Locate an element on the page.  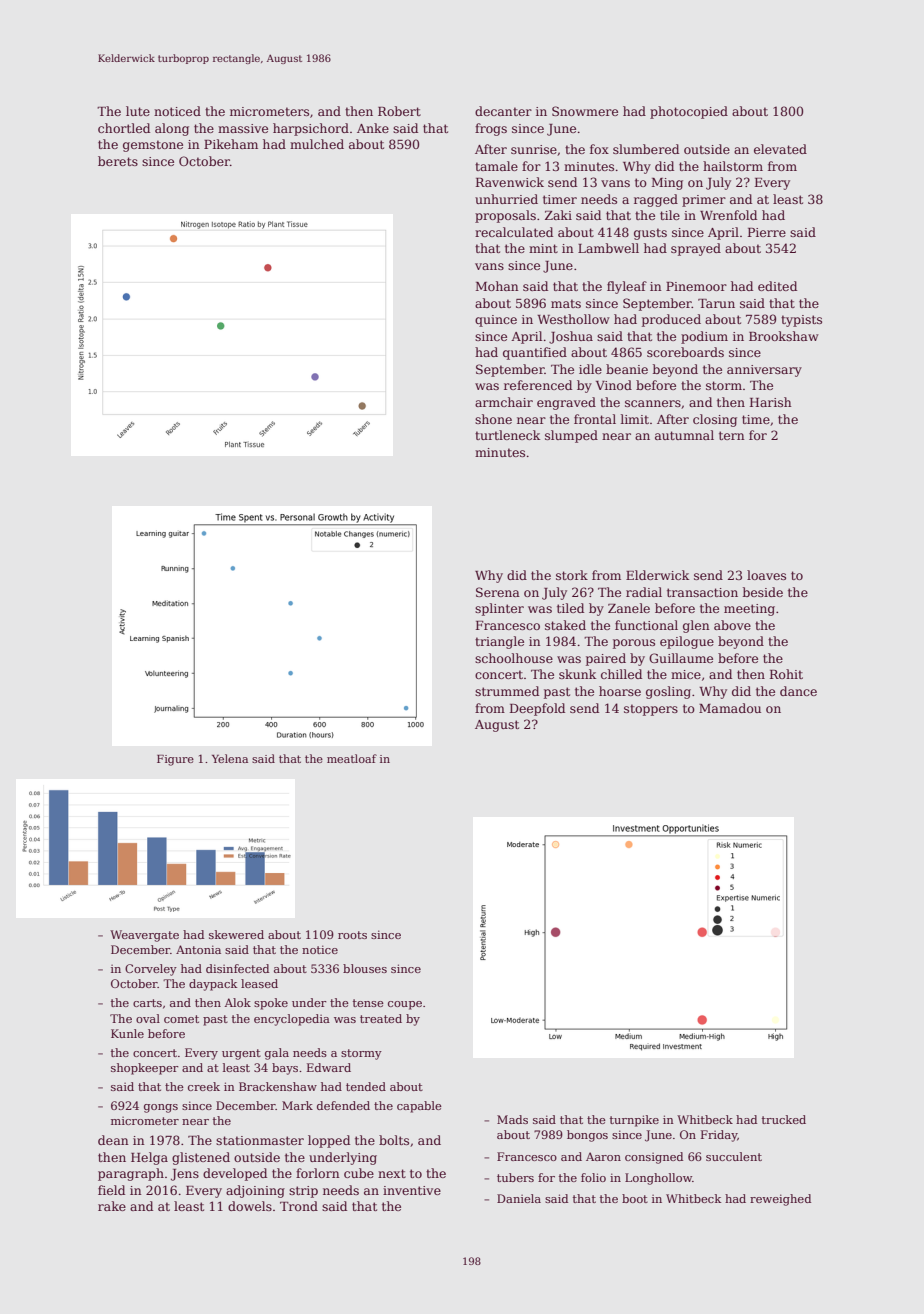
field is located at coordinates (111, 1190).
